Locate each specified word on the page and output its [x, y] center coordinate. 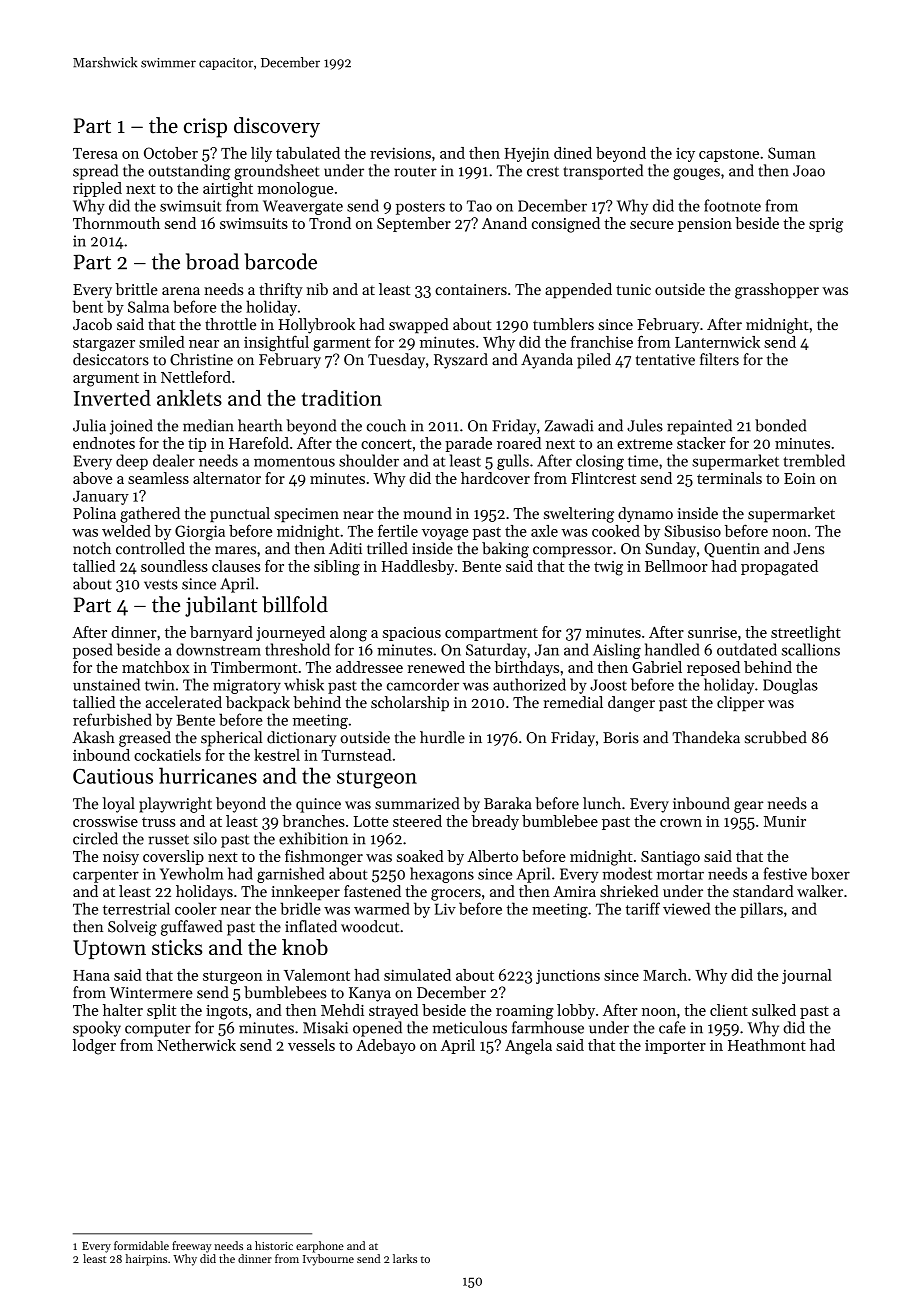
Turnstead [356, 755]
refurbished [112, 719]
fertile [398, 530]
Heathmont [767, 1045]
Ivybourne [328, 1260]
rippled [97, 189]
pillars [761, 910]
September [414, 224]
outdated [747, 649]
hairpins [146, 1260]
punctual [240, 514]
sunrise [712, 632]
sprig [826, 225]
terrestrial [136, 908]
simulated [417, 975]
